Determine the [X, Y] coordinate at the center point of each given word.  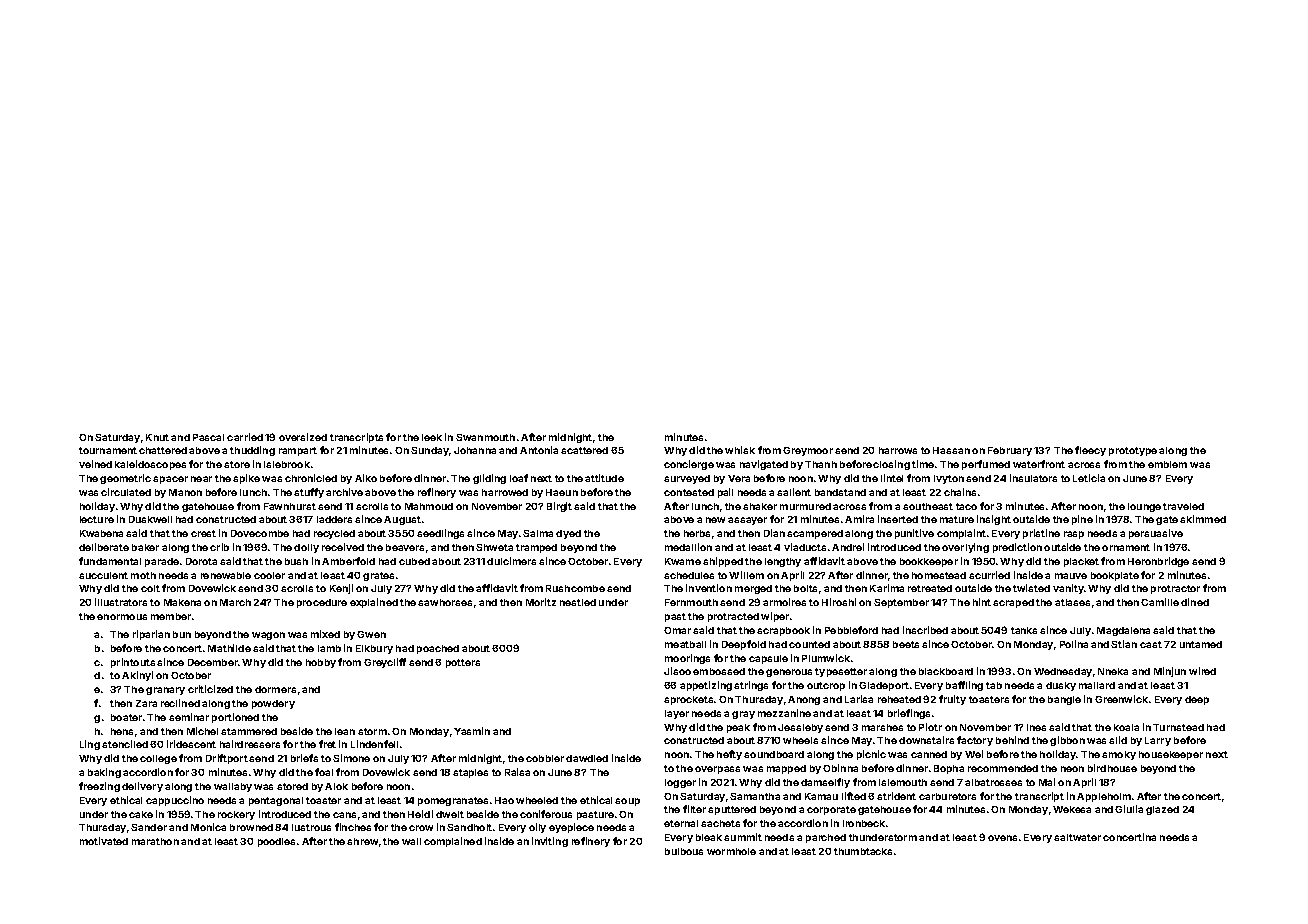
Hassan [951, 450]
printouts [133, 663]
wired [1202, 671]
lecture [97, 519]
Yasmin [472, 731]
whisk [740, 450]
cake [141, 814]
